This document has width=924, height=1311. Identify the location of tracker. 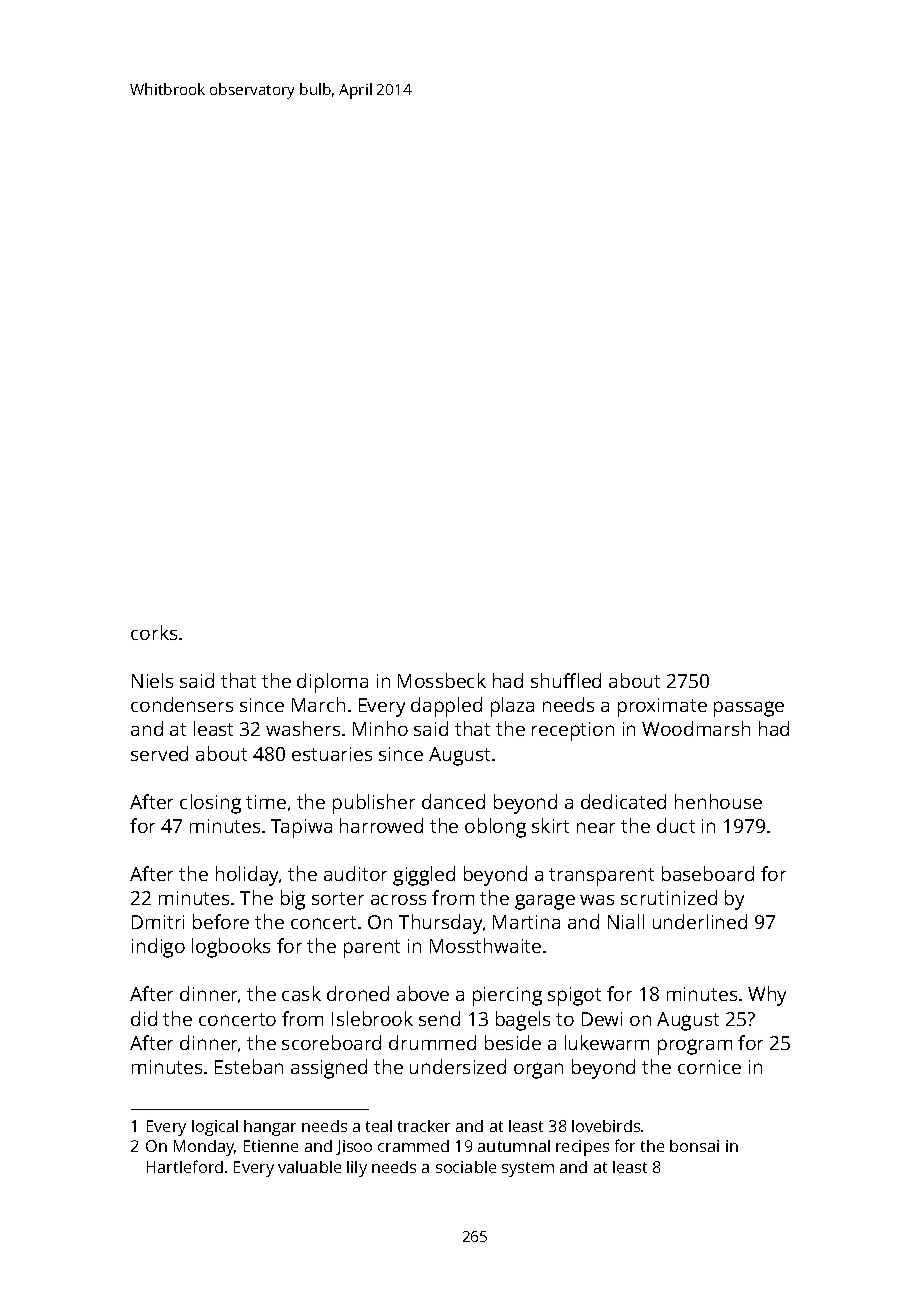
(424, 1126).
